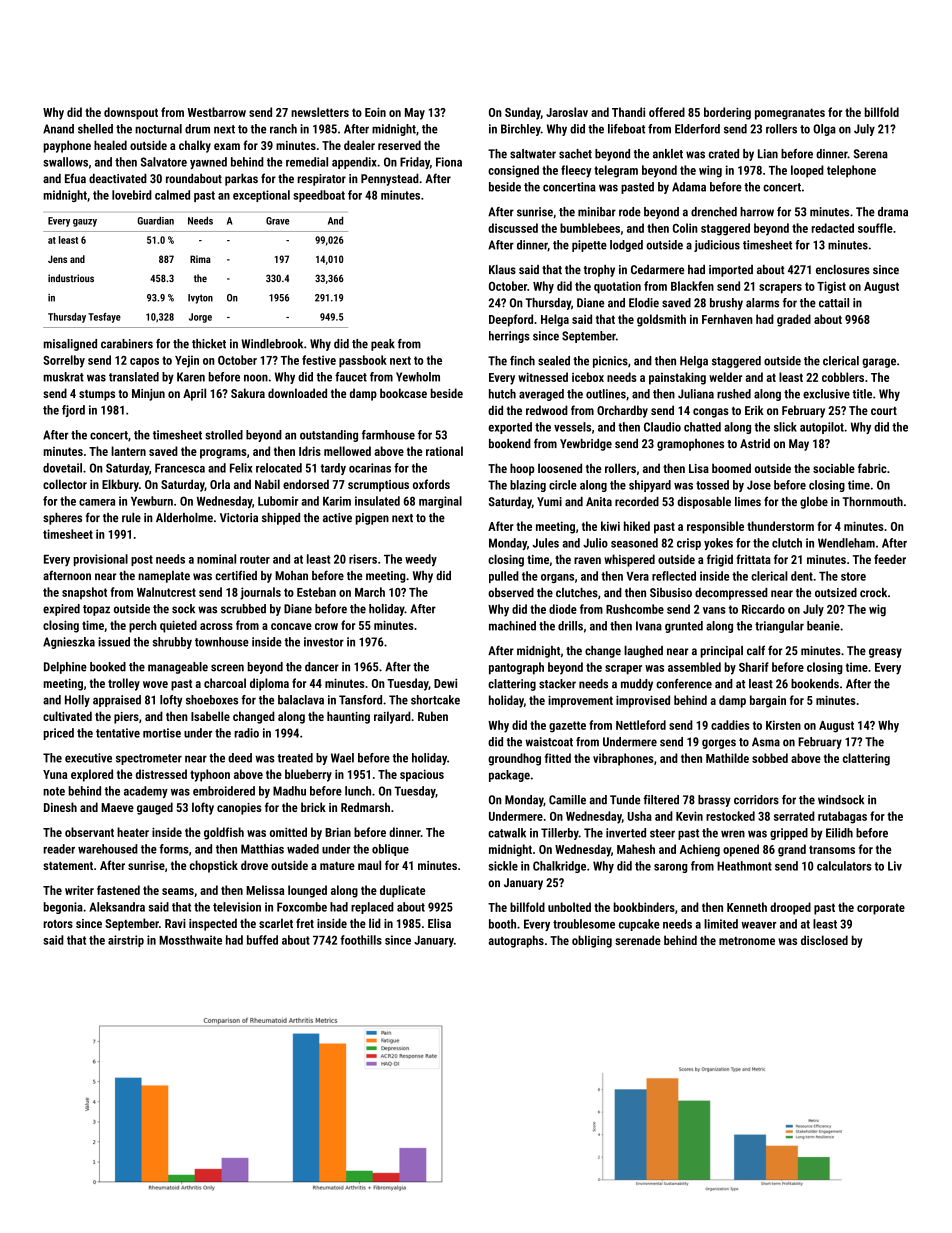  What do you see at coordinates (747, 941) in the page?
I see `metronome` at bounding box center [747, 941].
